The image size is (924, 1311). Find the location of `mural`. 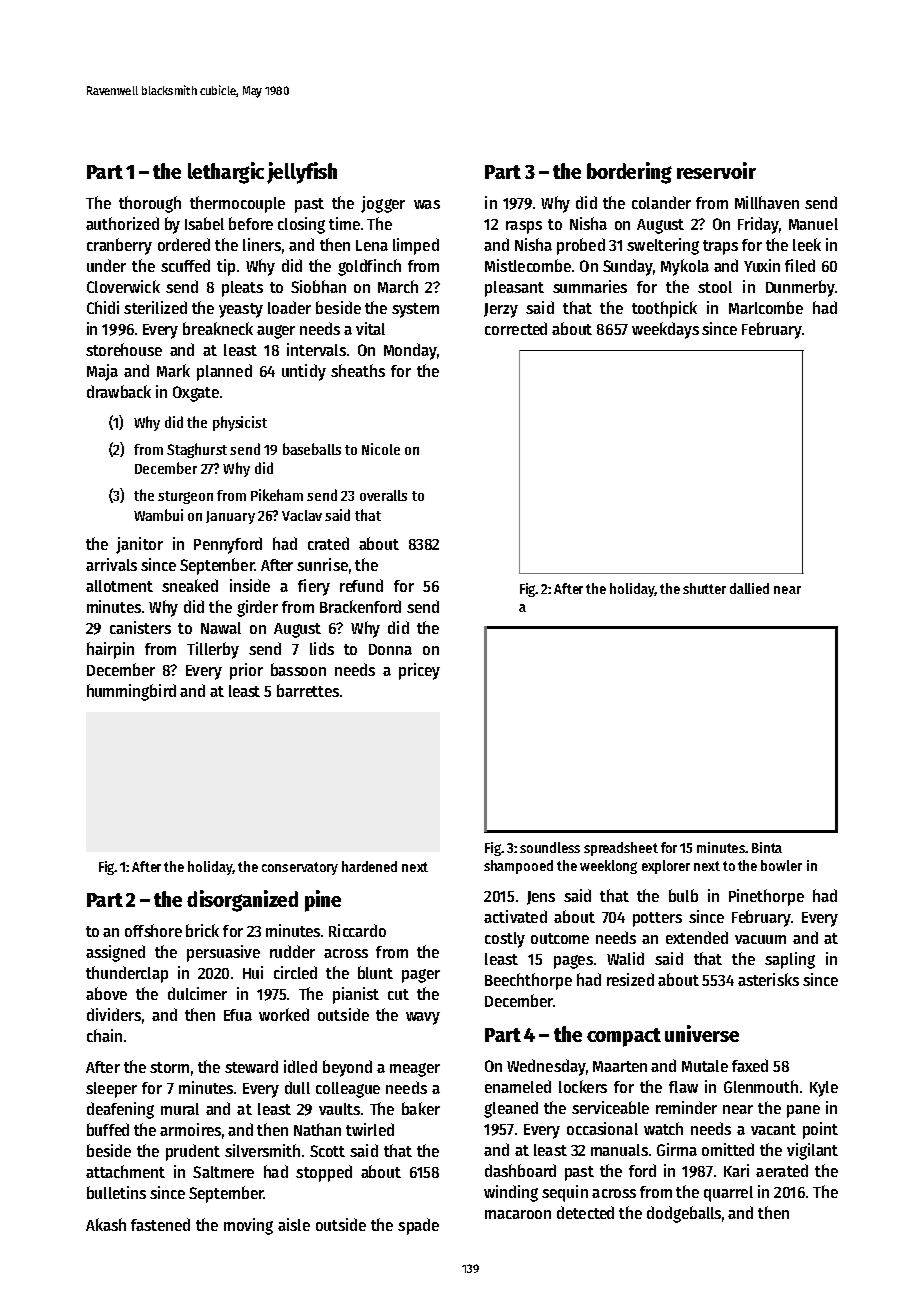

mural is located at coordinates (180, 1109).
